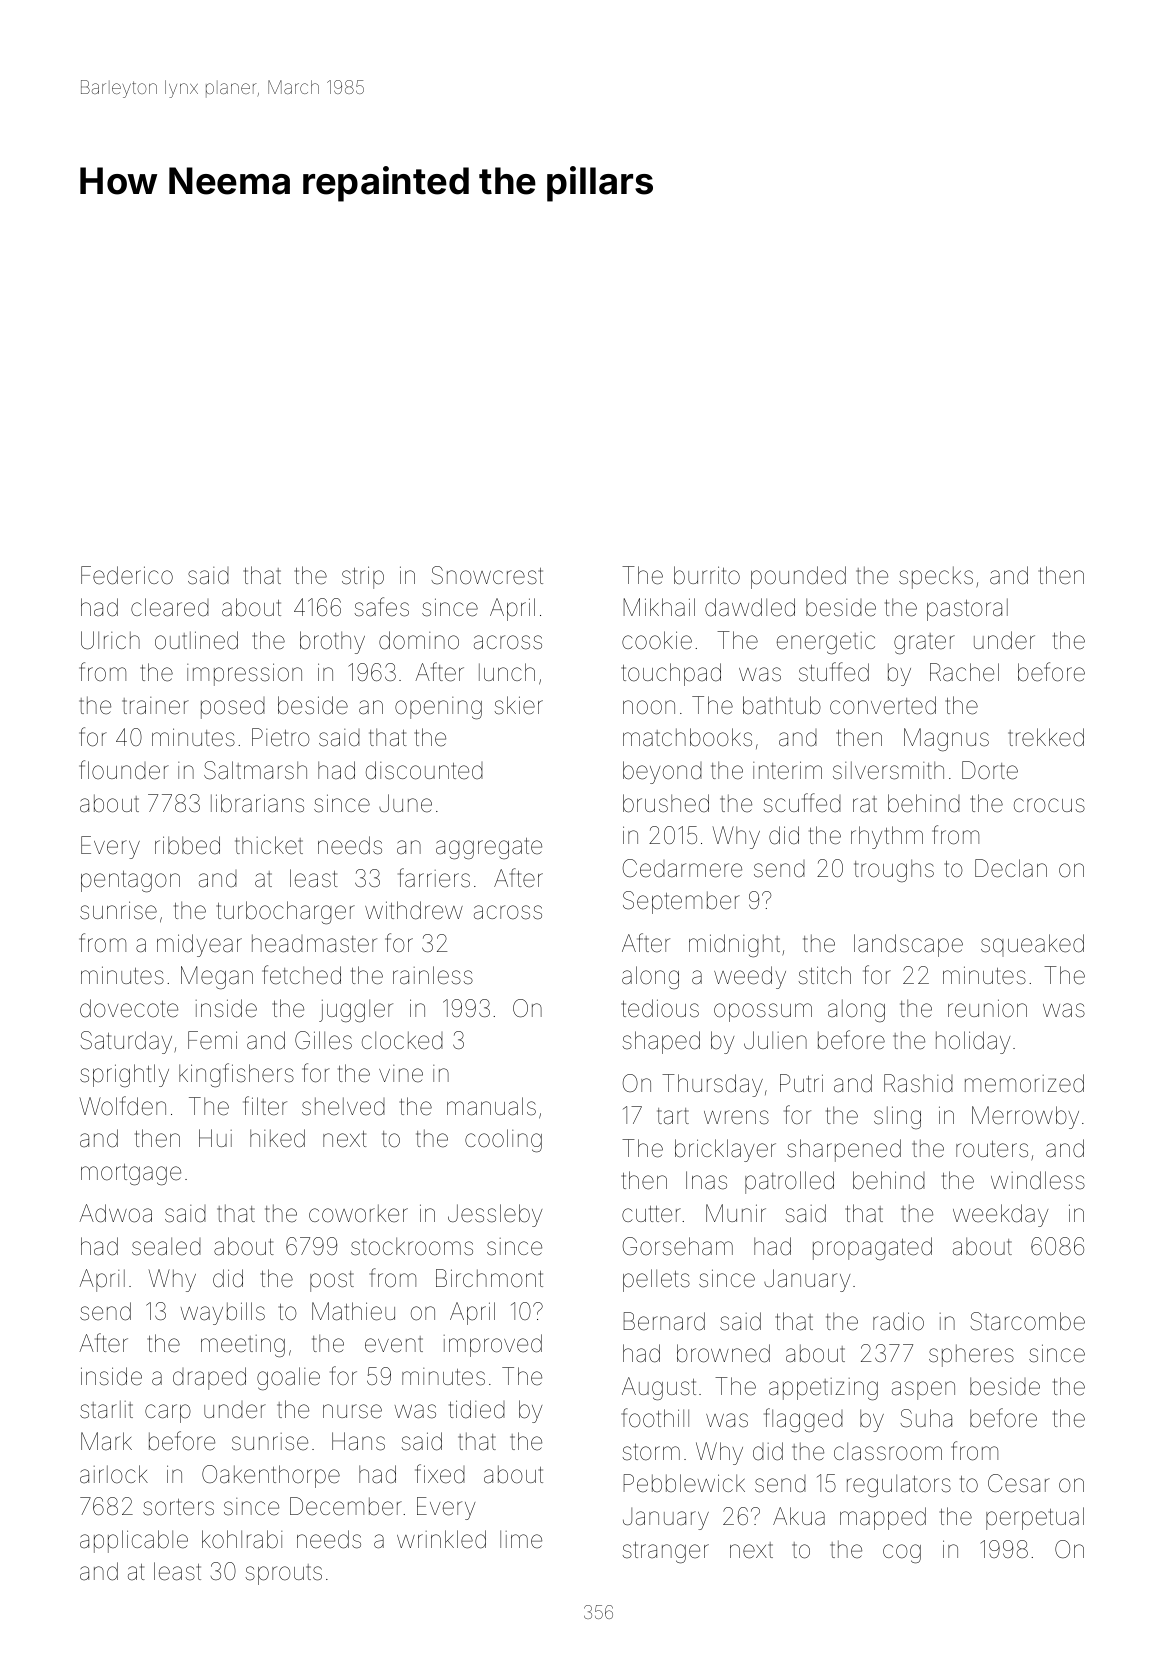 This image has width=1165, height=1654. I want to click on pastoral, so click(967, 609).
